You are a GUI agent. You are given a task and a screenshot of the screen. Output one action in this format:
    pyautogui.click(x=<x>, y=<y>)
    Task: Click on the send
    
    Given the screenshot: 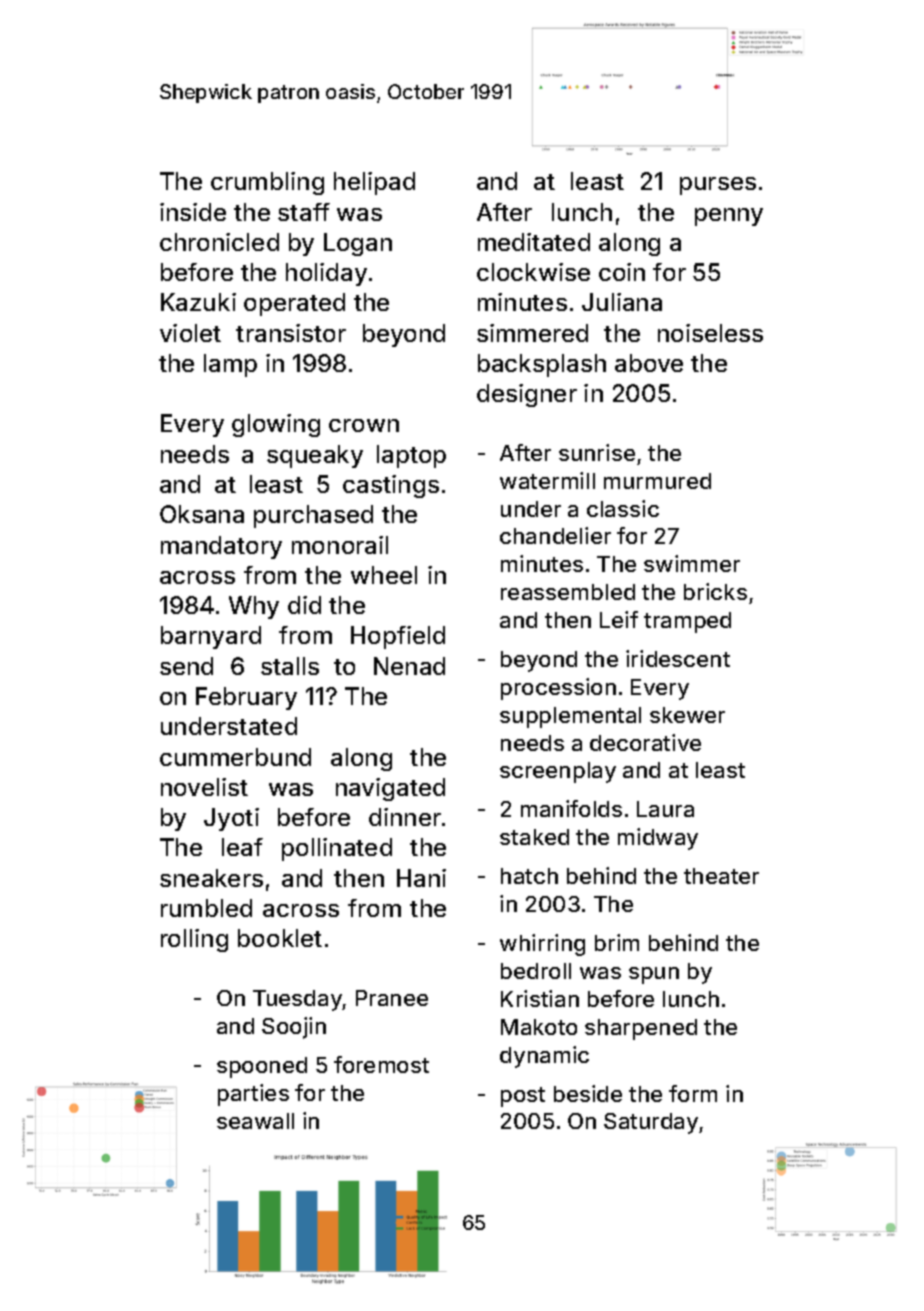 What is the action you would take?
    pyautogui.click(x=186, y=666)
